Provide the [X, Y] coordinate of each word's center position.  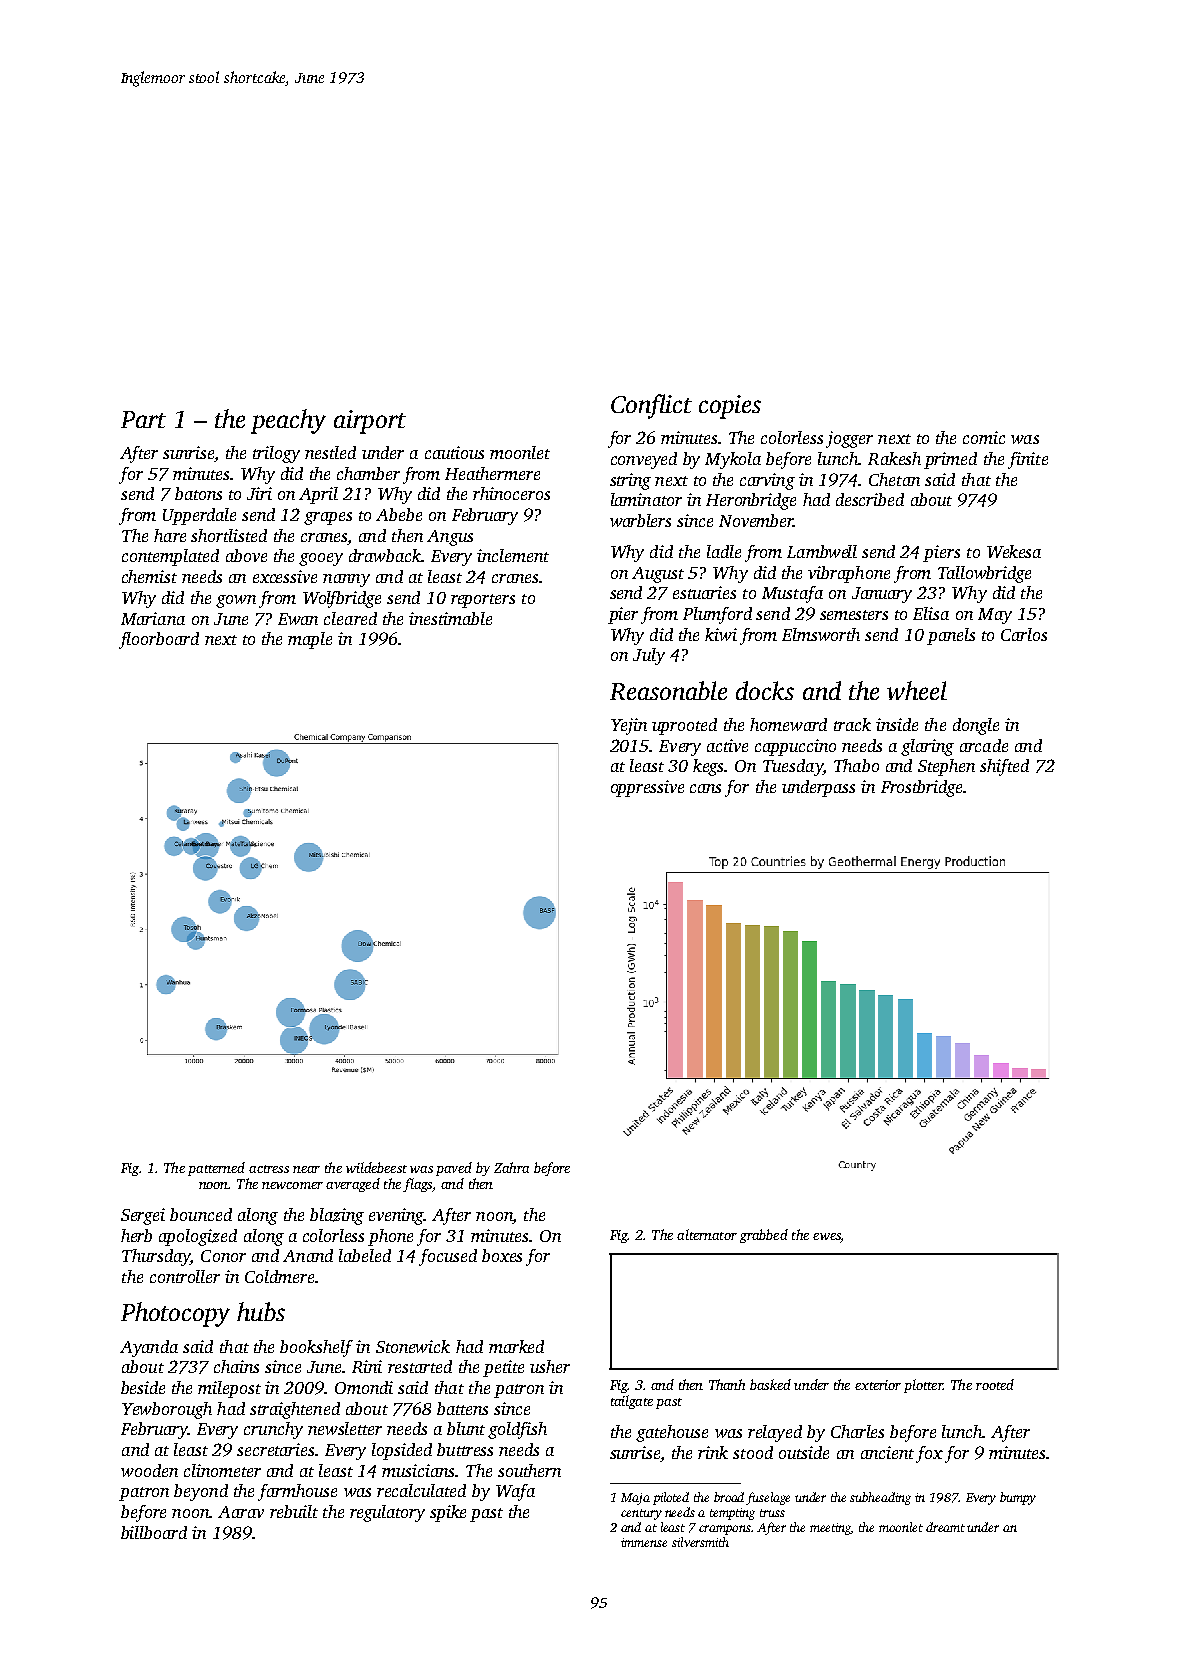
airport [370, 422]
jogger [849, 439]
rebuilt [294, 1511]
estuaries [704, 592]
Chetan [894, 479]
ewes [826, 1236]
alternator [707, 1234]
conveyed [644, 460]
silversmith [700, 1542]
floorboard [159, 640]
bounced [201, 1214]
